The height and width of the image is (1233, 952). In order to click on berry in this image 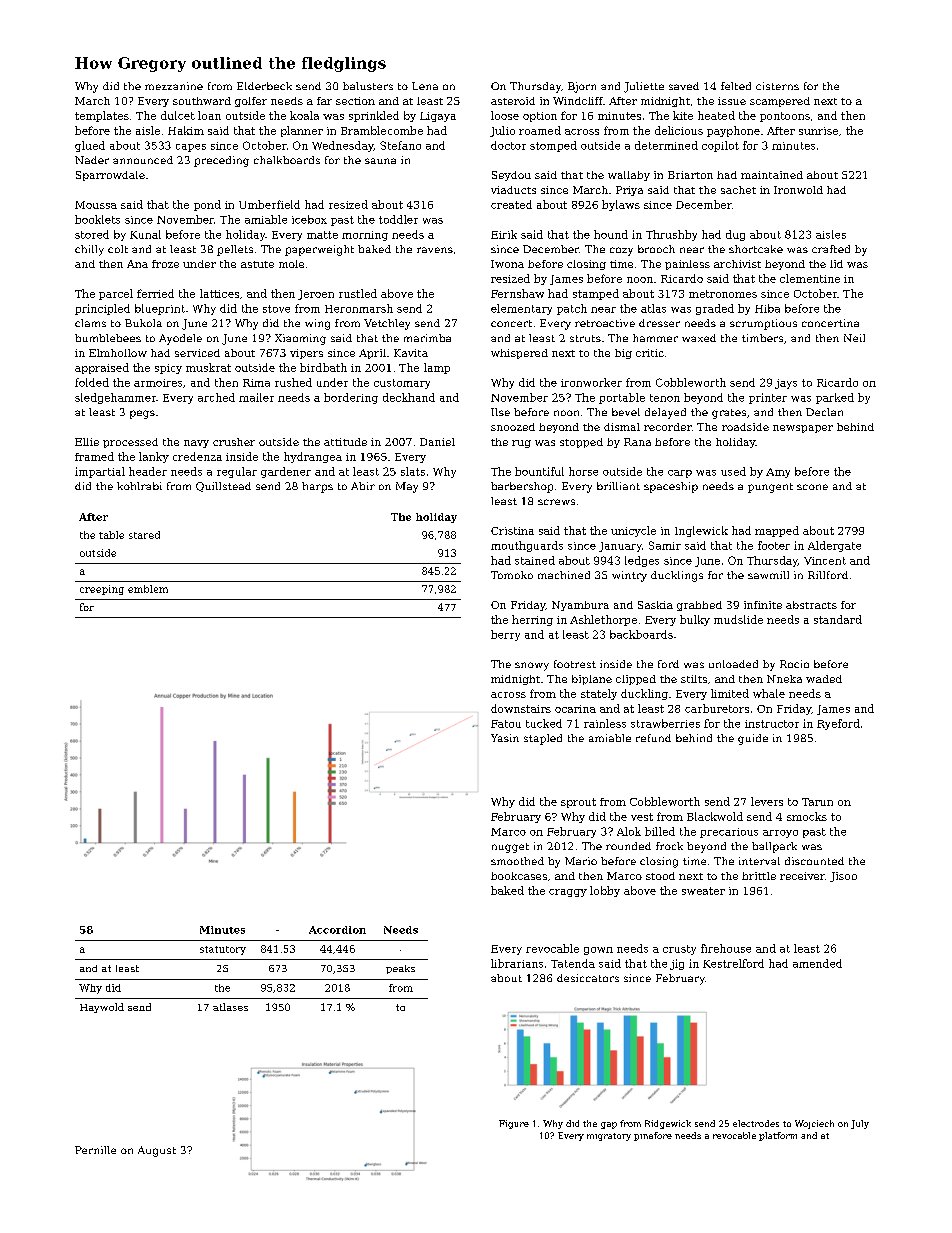, I will do `click(505, 635)`.
